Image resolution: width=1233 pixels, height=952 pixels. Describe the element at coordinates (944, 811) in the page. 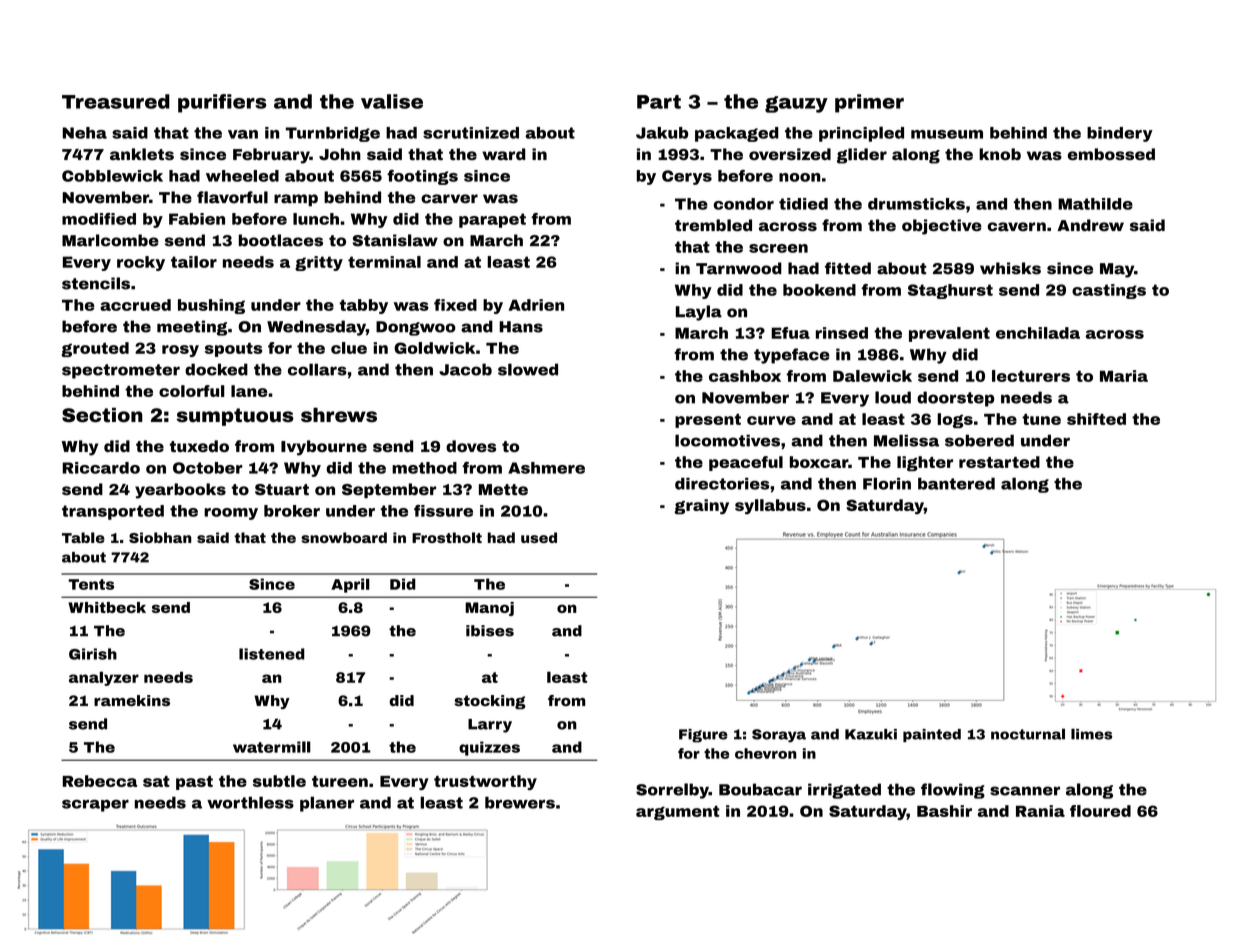

I see `Bashir` at that location.
